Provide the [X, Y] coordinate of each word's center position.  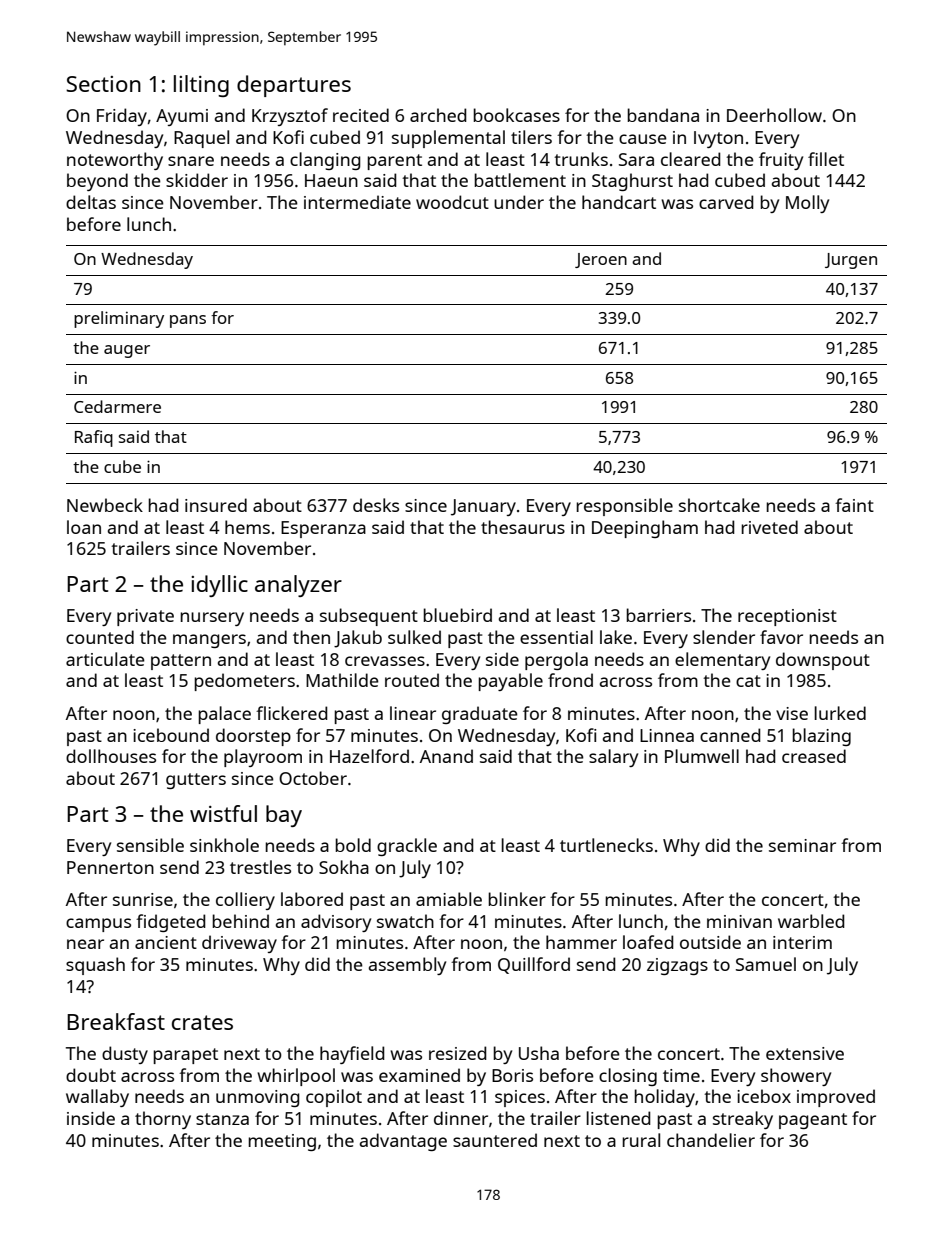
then [311, 637]
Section [103, 84]
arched [438, 115]
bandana [663, 115]
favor [781, 637]
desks [376, 505]
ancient [166, 942]
